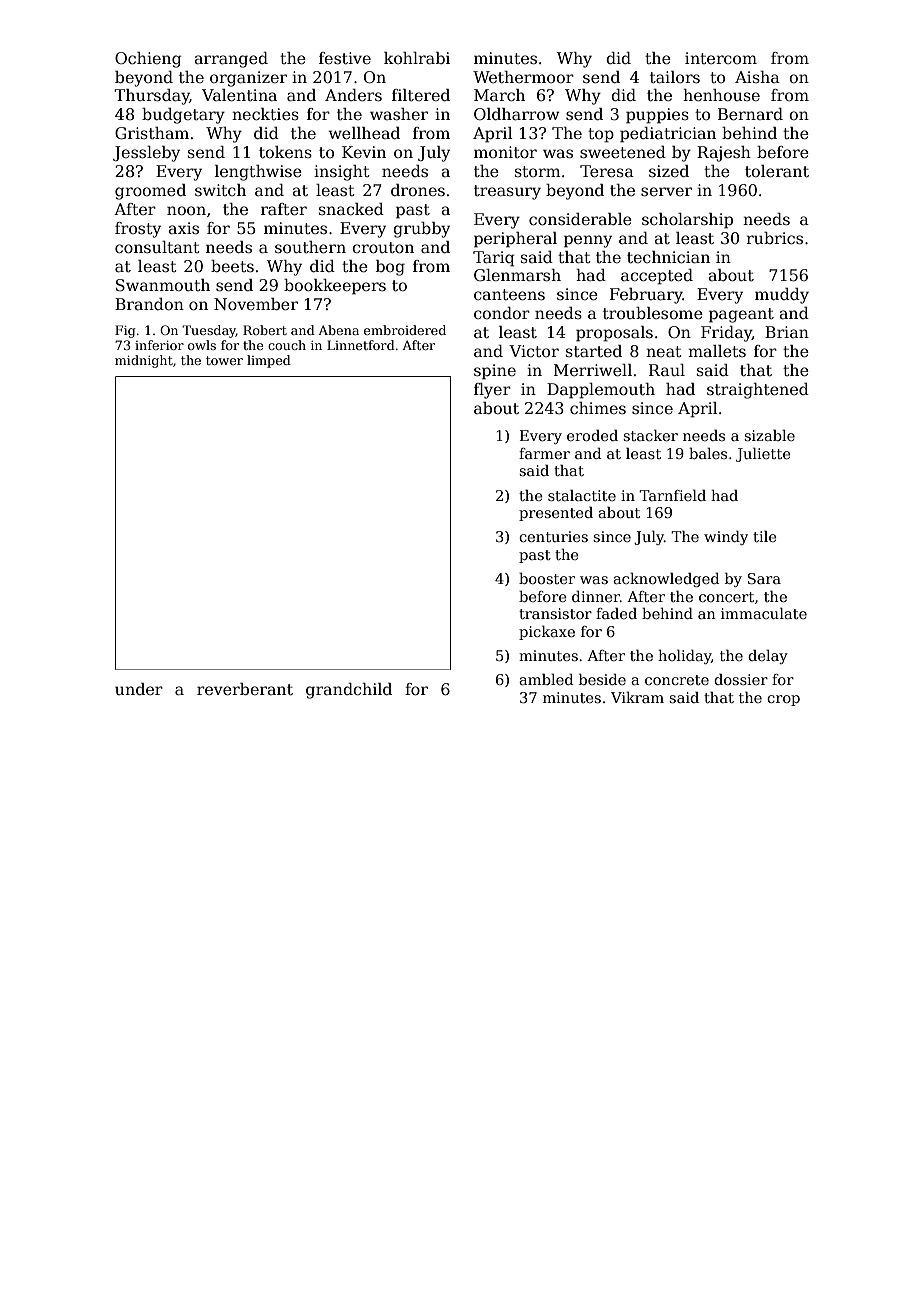 The height and width of the image is (1308, 924). What do you see at coordinates (139, 689) in the image?
I see `under` at bounding box center [139, 689].
